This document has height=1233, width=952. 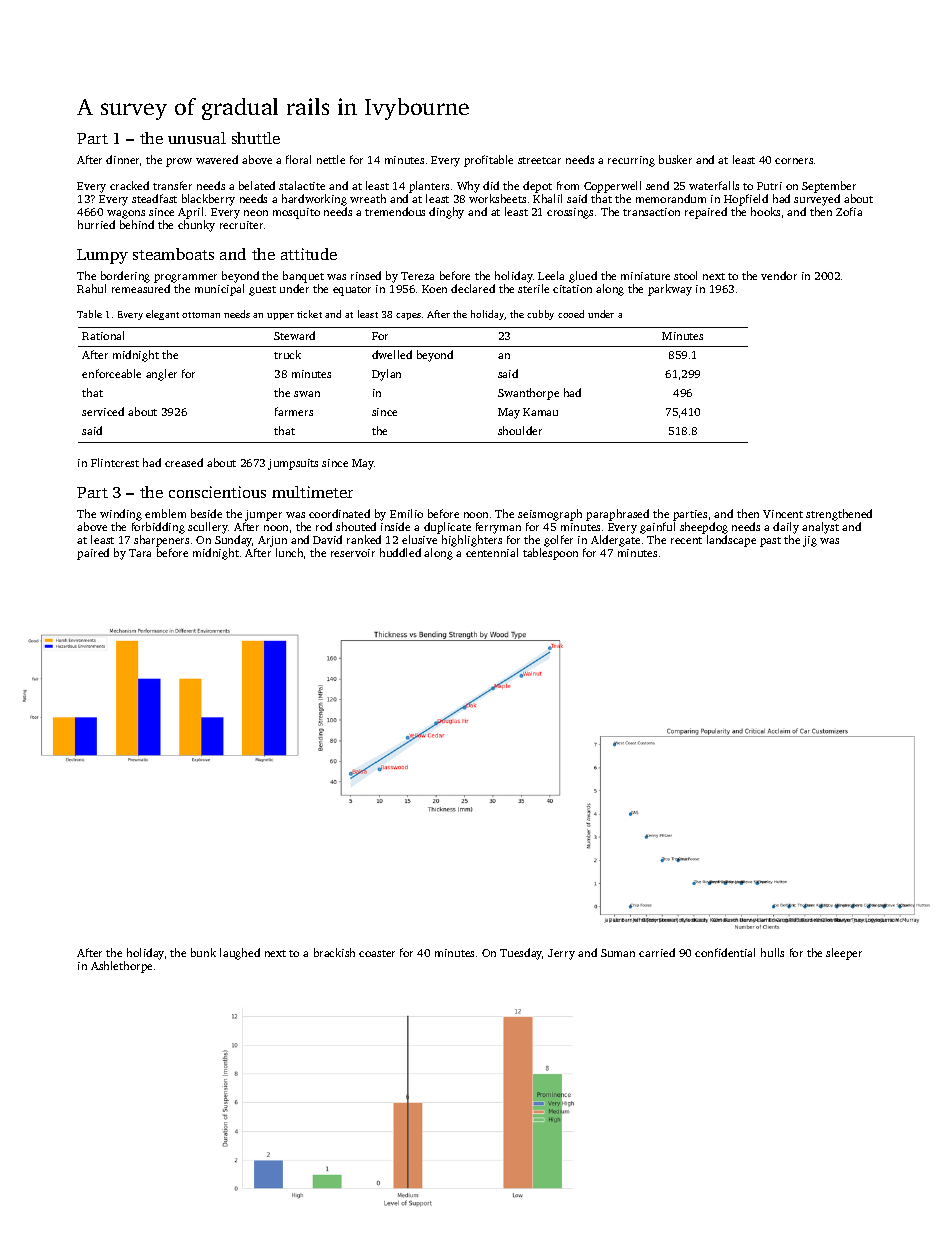 I want to click on unusual, so click(x=197, y=138).
